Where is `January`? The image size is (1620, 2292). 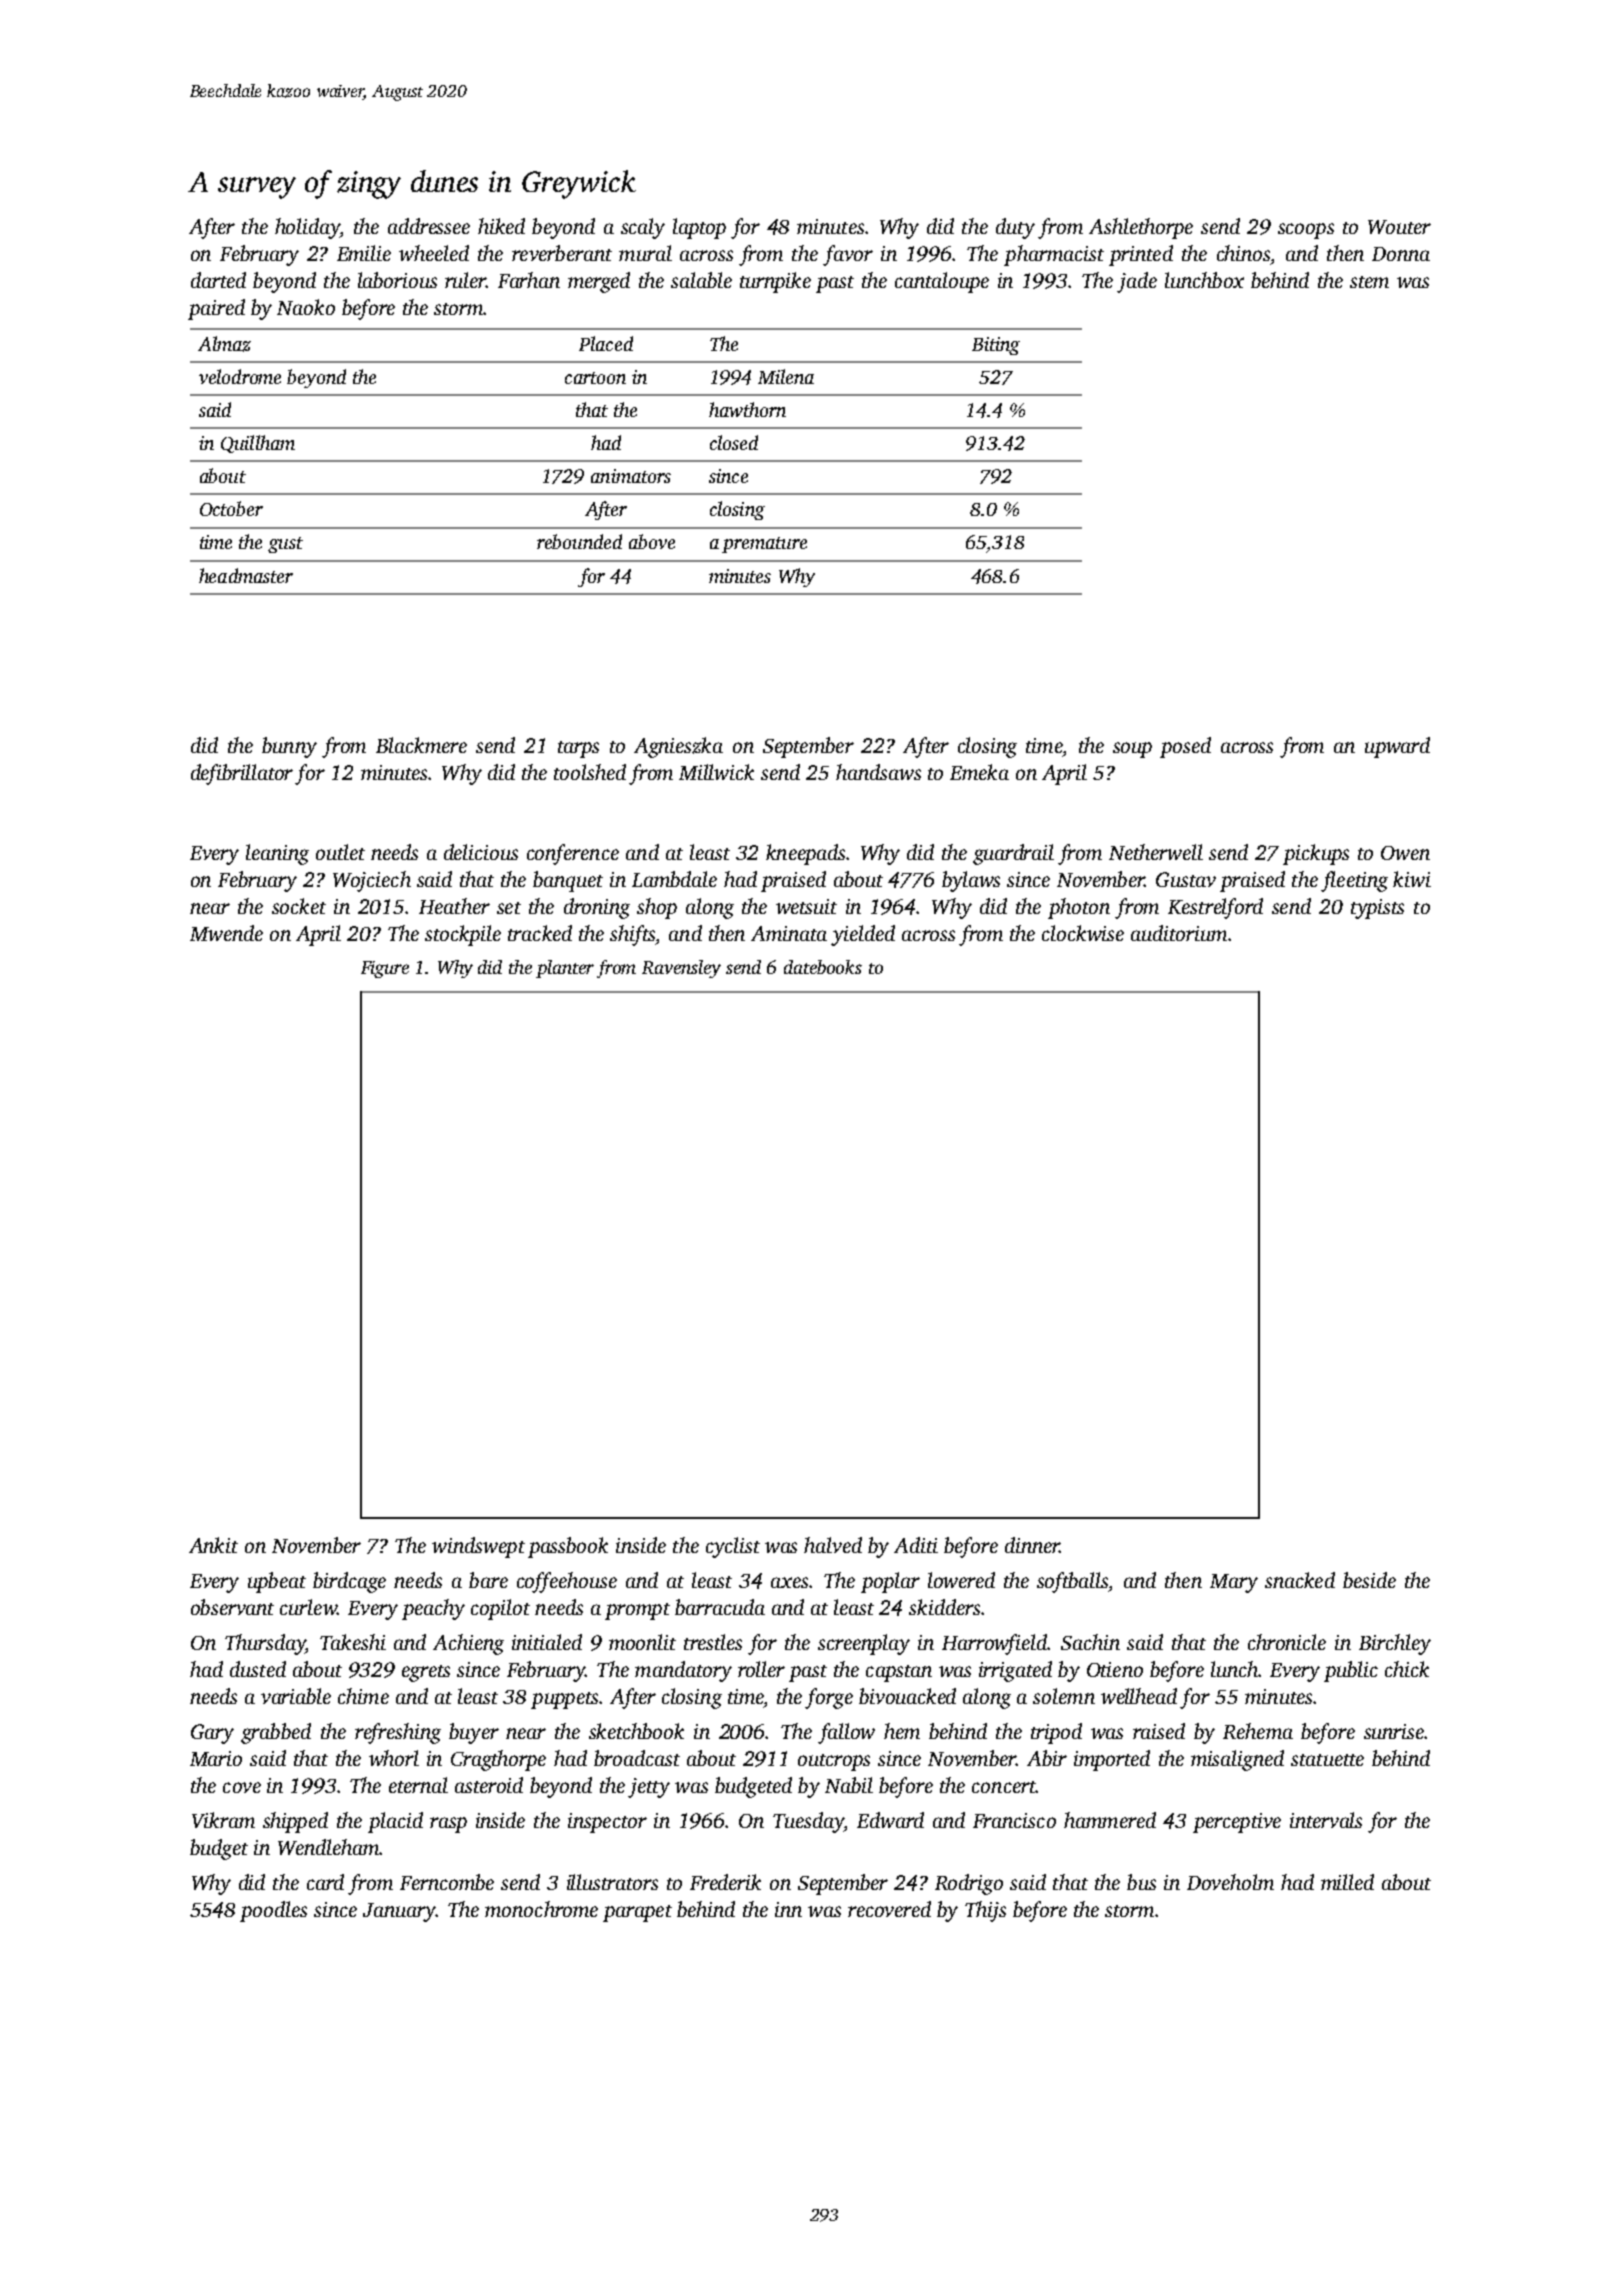 January is located at coordinates (399, 1912).
